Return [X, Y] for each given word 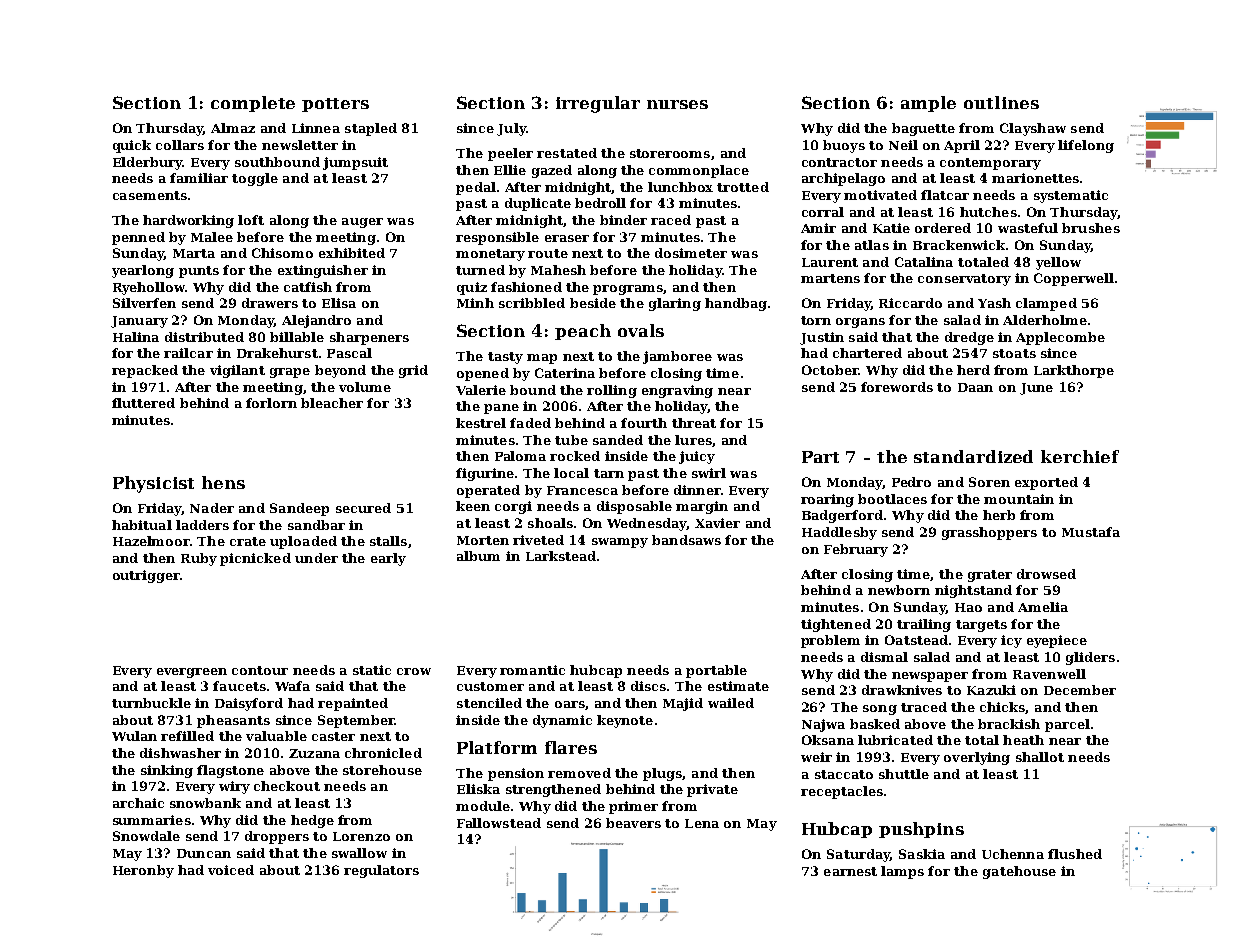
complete [253, 104]
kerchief [1080, 456]
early [388, 559]
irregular [598, 104]
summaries [152, 820]
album [478, 556]
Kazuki [991, 690]
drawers [270, 303]
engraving [677, 391]
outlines [1001, 102]
